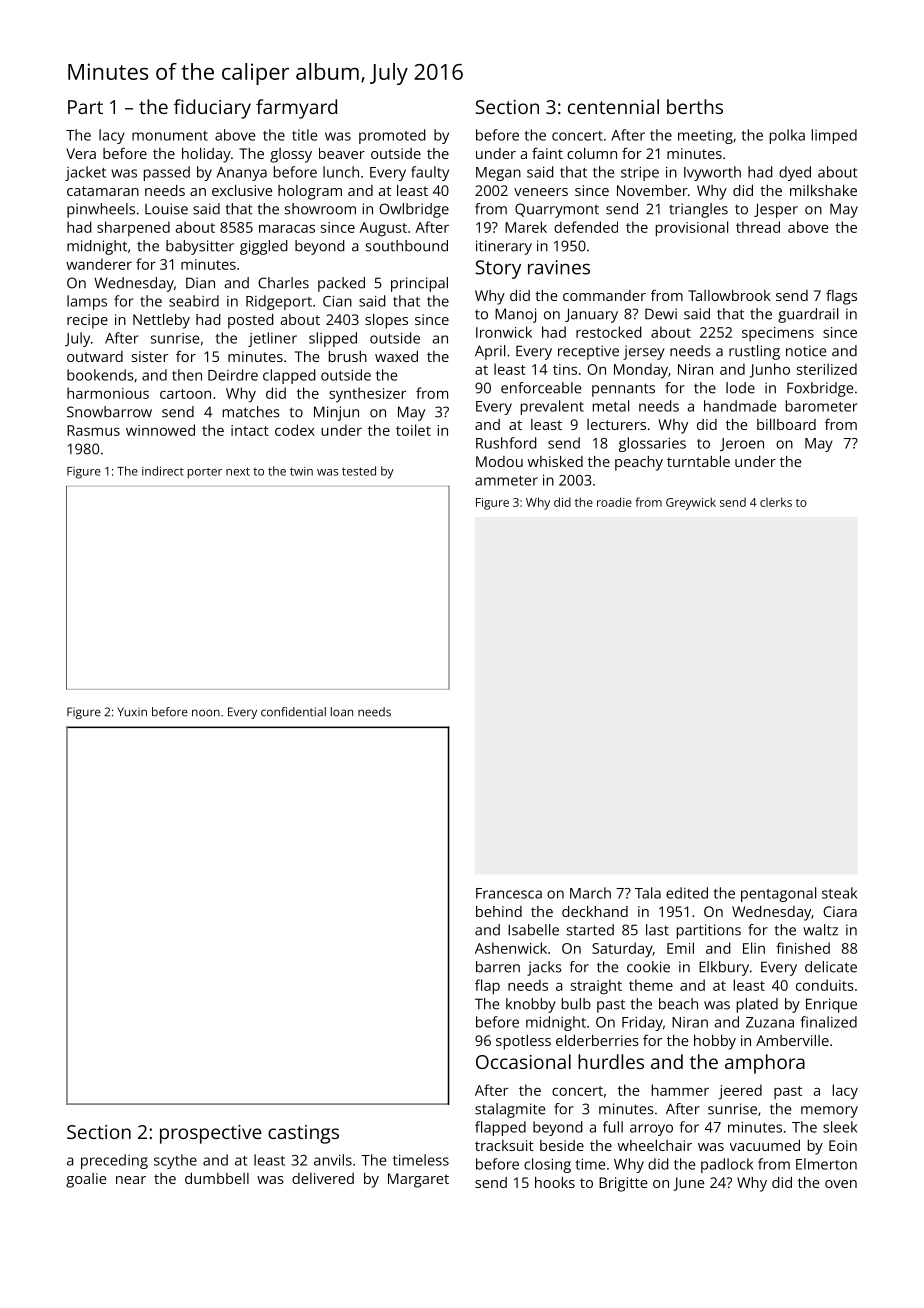 Image resolution: width=924 pixels, height=1308 pixels. Describe the element at coordinates (238, 471) in the document. I see `next` at that location.
